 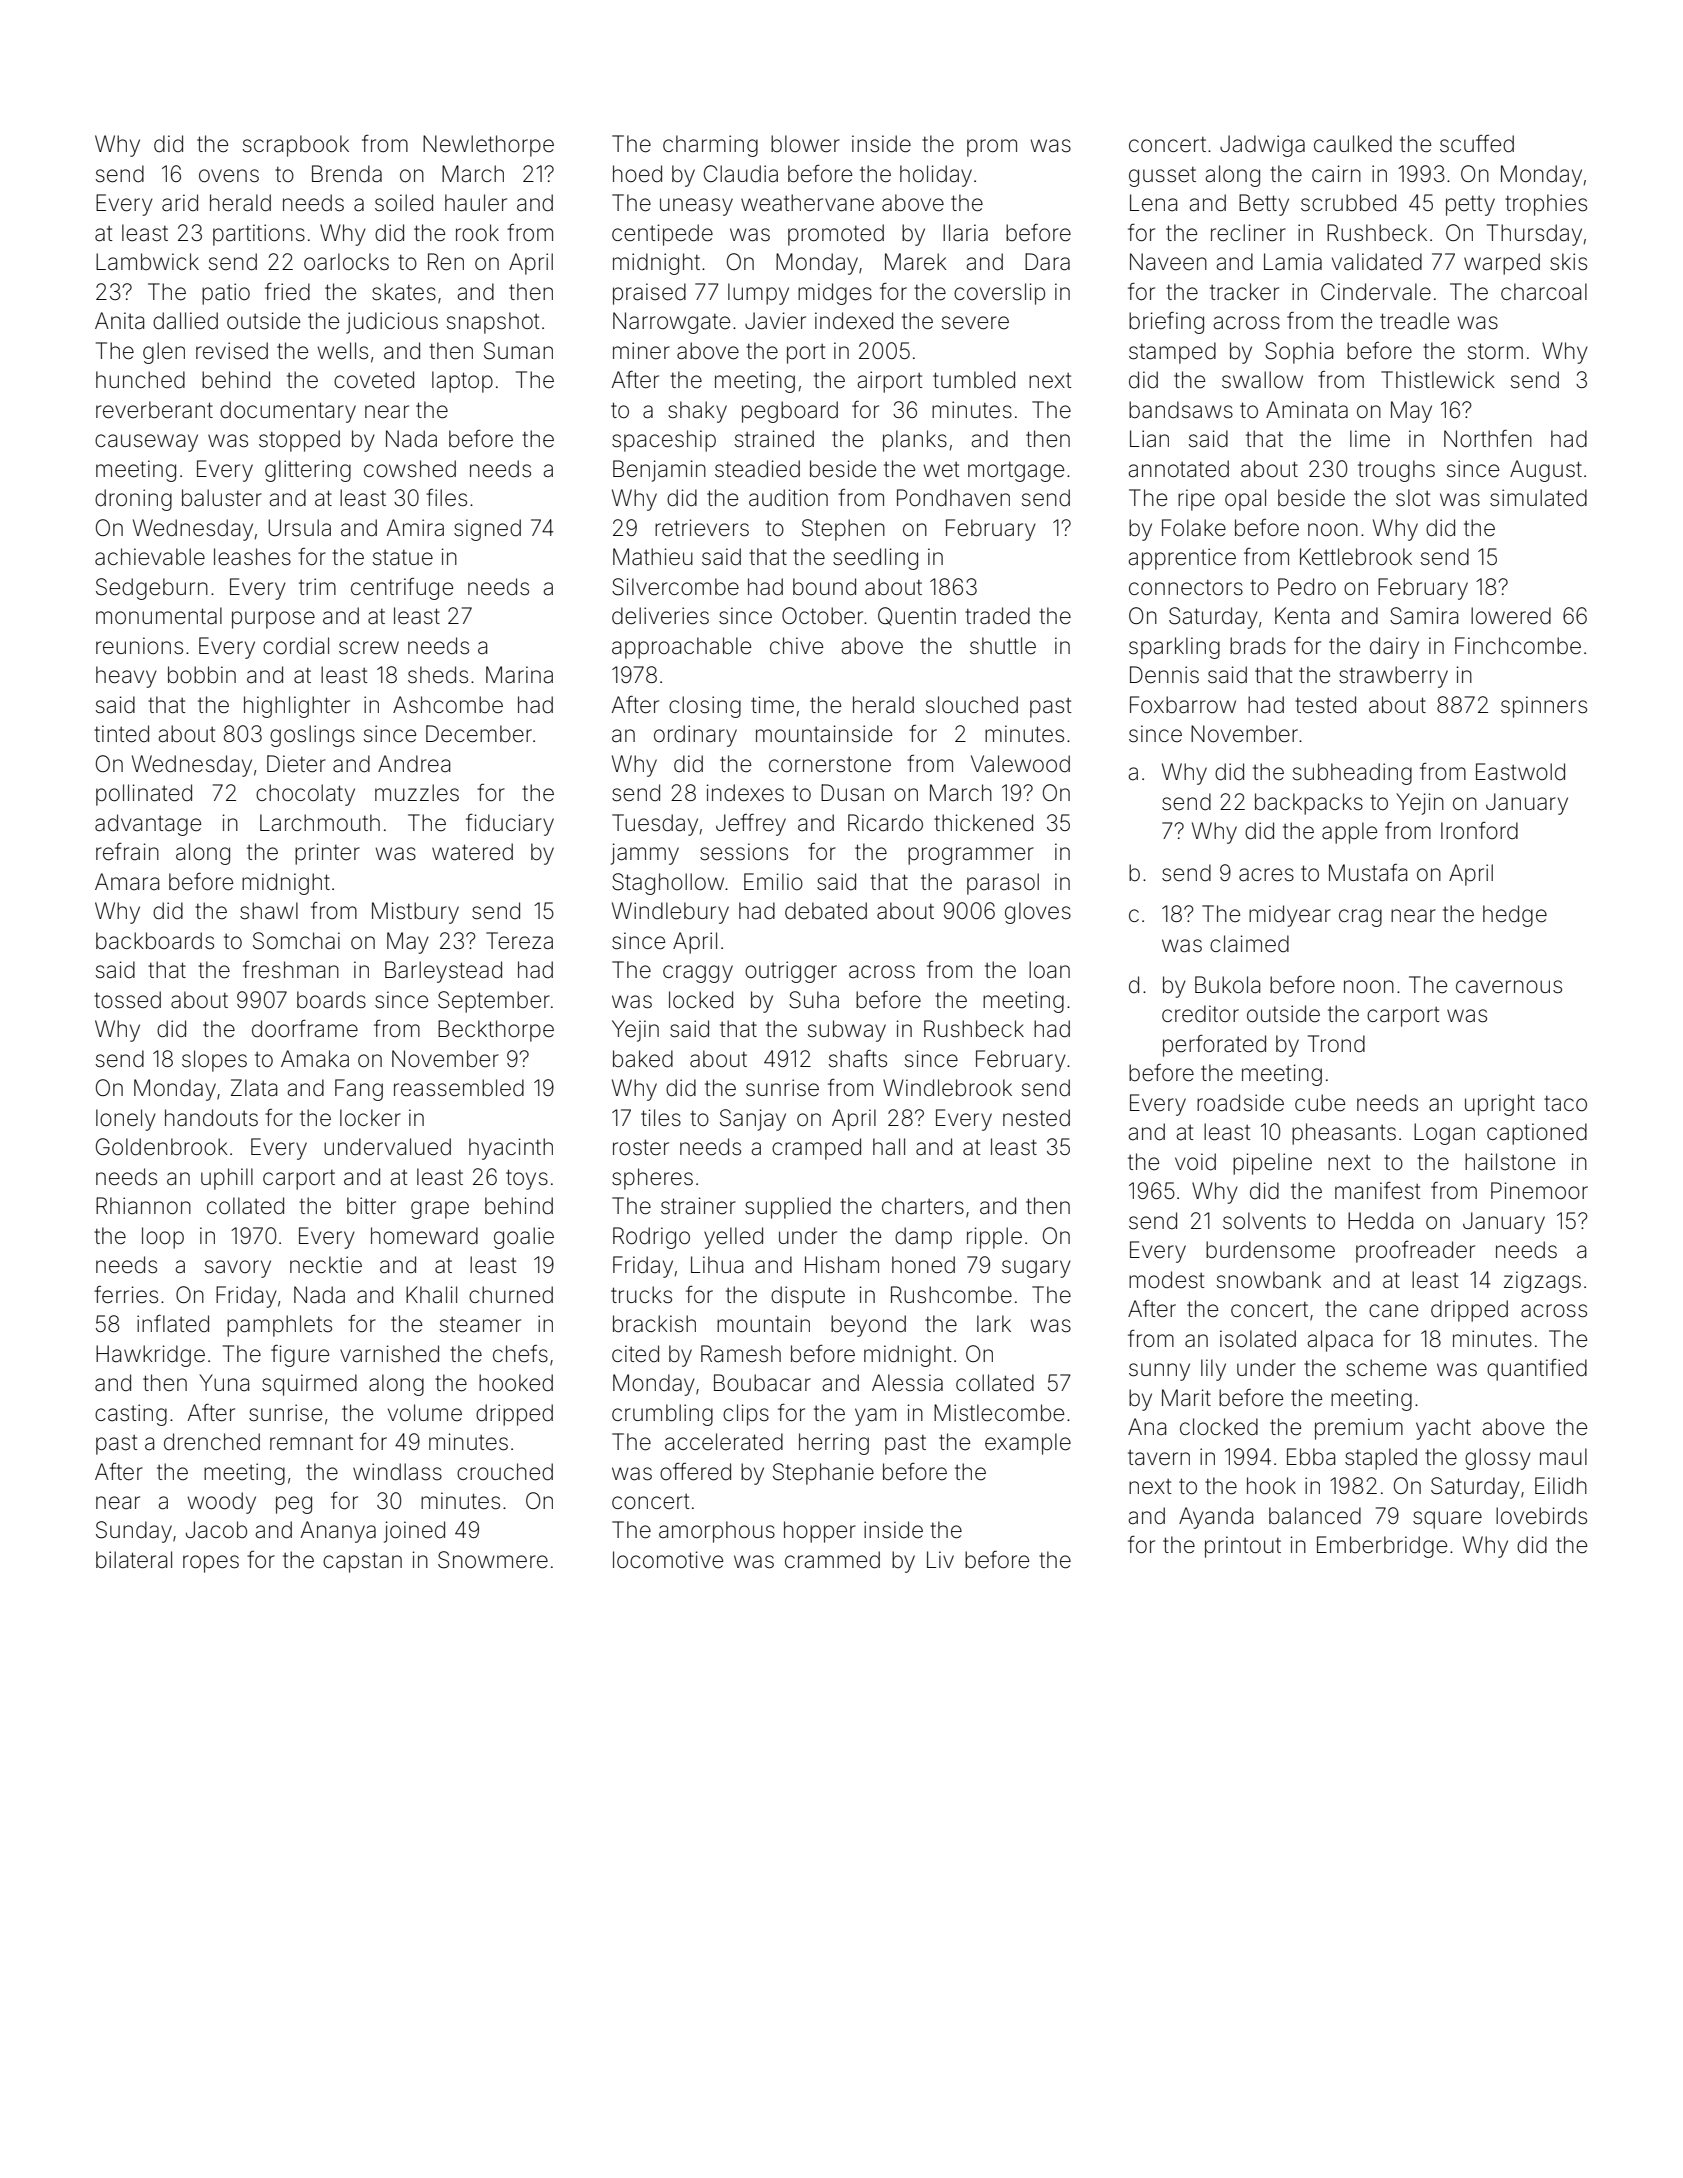 What do you see at coordinates (974, 380) in the screenshot?
I see `tumbled` at bounding box center [974, 380].
